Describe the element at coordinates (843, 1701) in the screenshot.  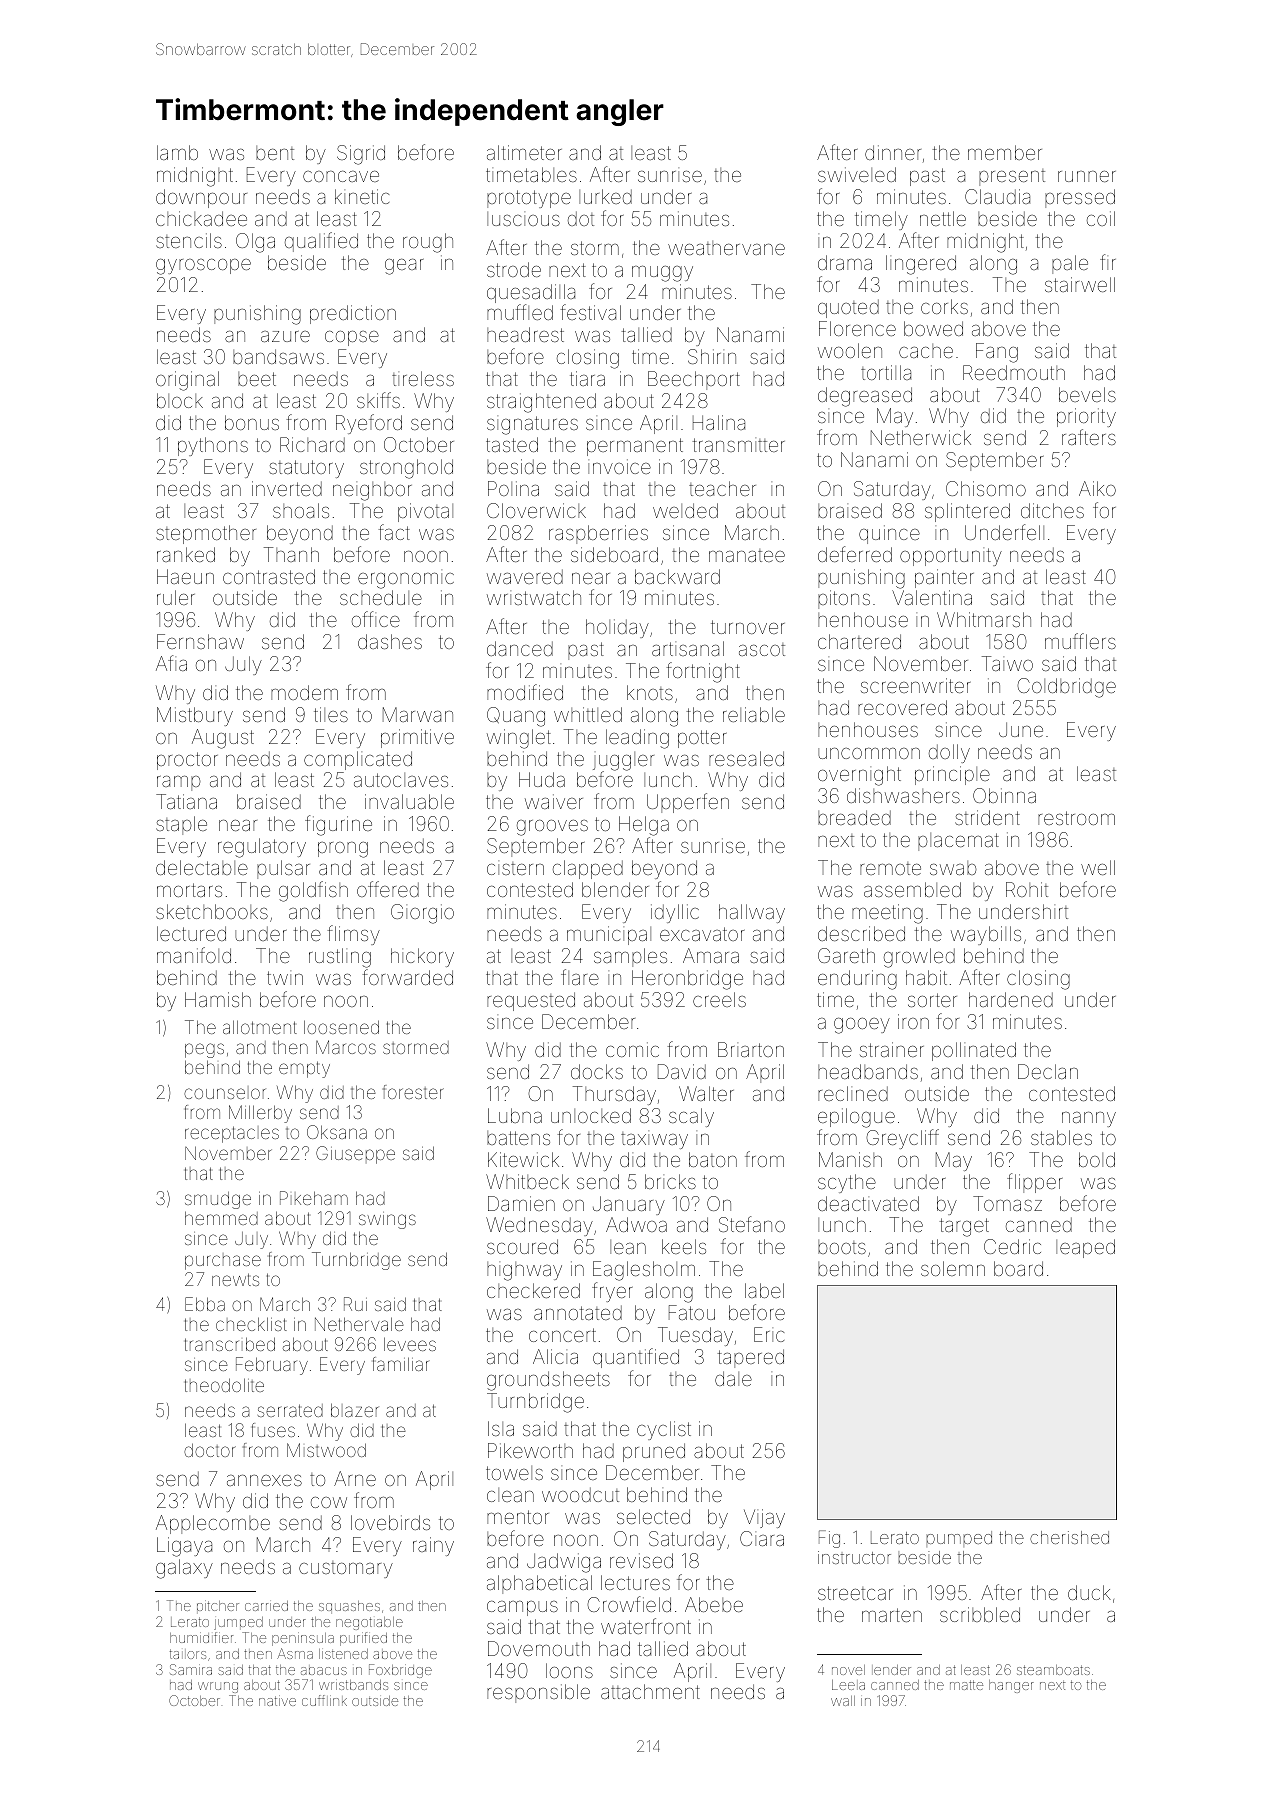
I see `wall` at that location.
